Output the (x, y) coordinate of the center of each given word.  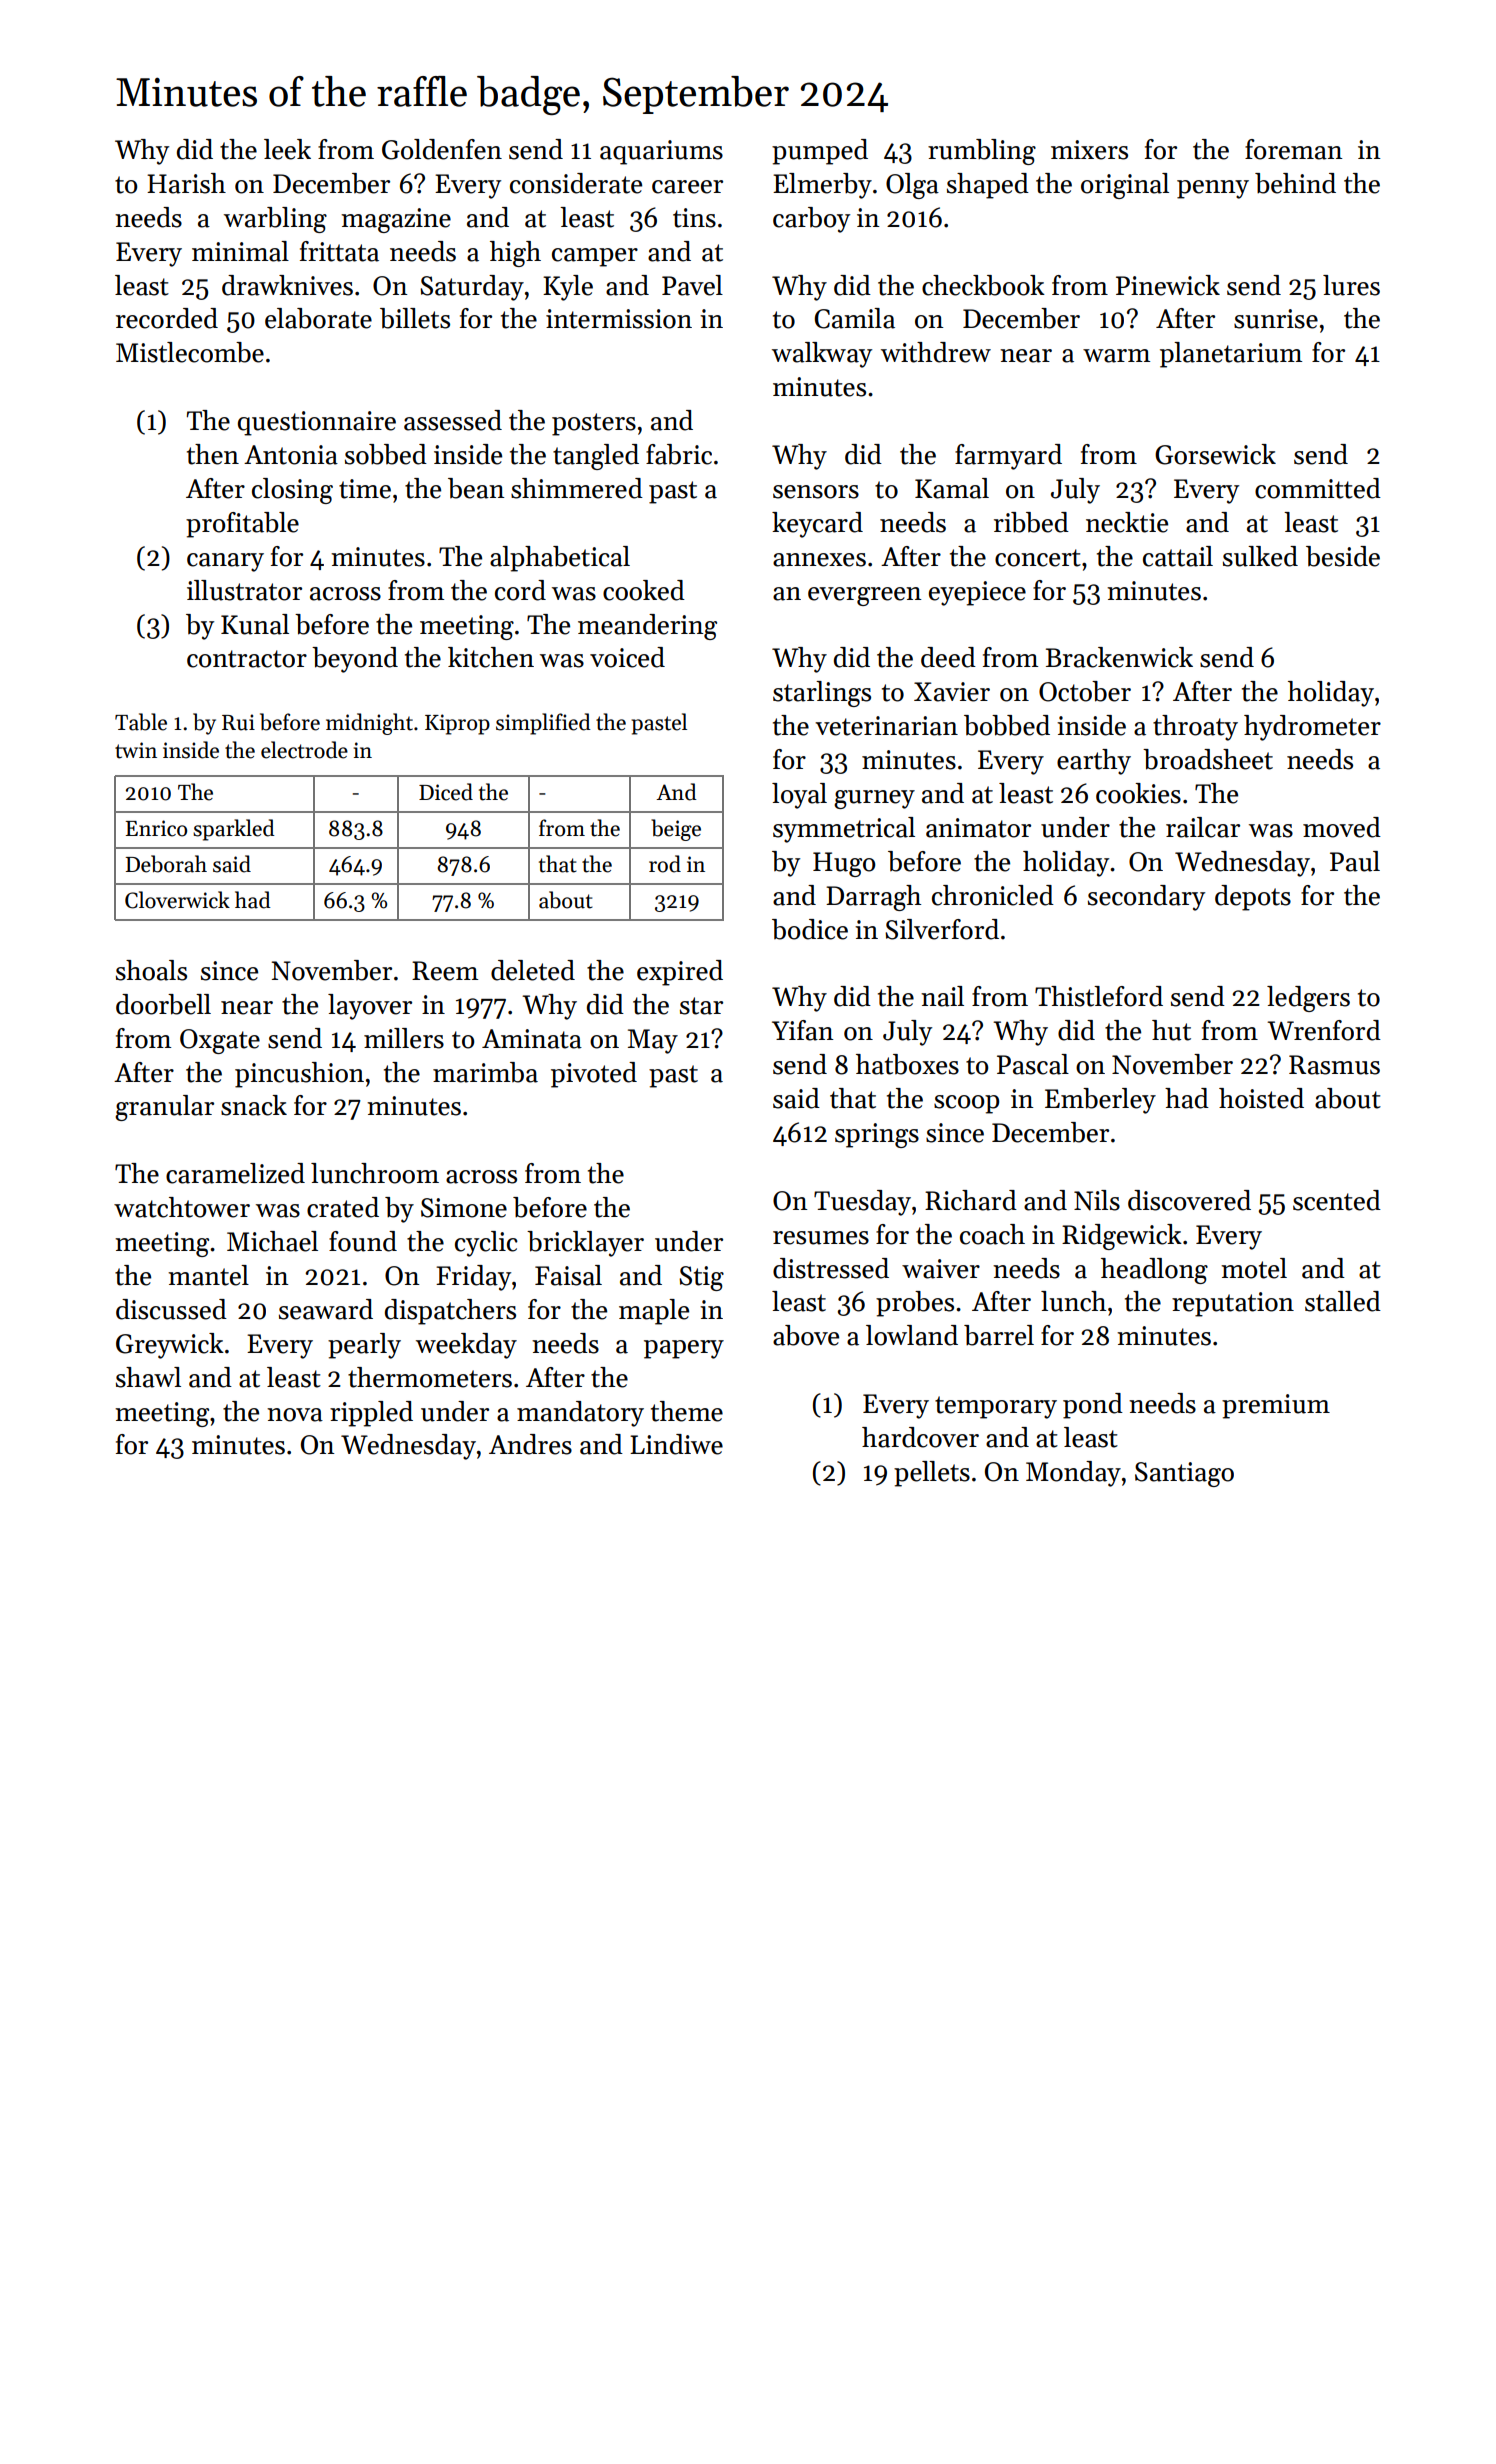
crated (343, 1207)
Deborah (166, 864)
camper (595, 257)
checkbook (983, 285)
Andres (530, 1444)
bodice (810, 929)
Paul (1355, 861)
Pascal (1033, 1064)
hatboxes (907, 1064)
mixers (1089, 150)
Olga (912, 186)
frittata (339, 251)
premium (1276, 1406)
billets (415, 318)
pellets (932, 1474)
